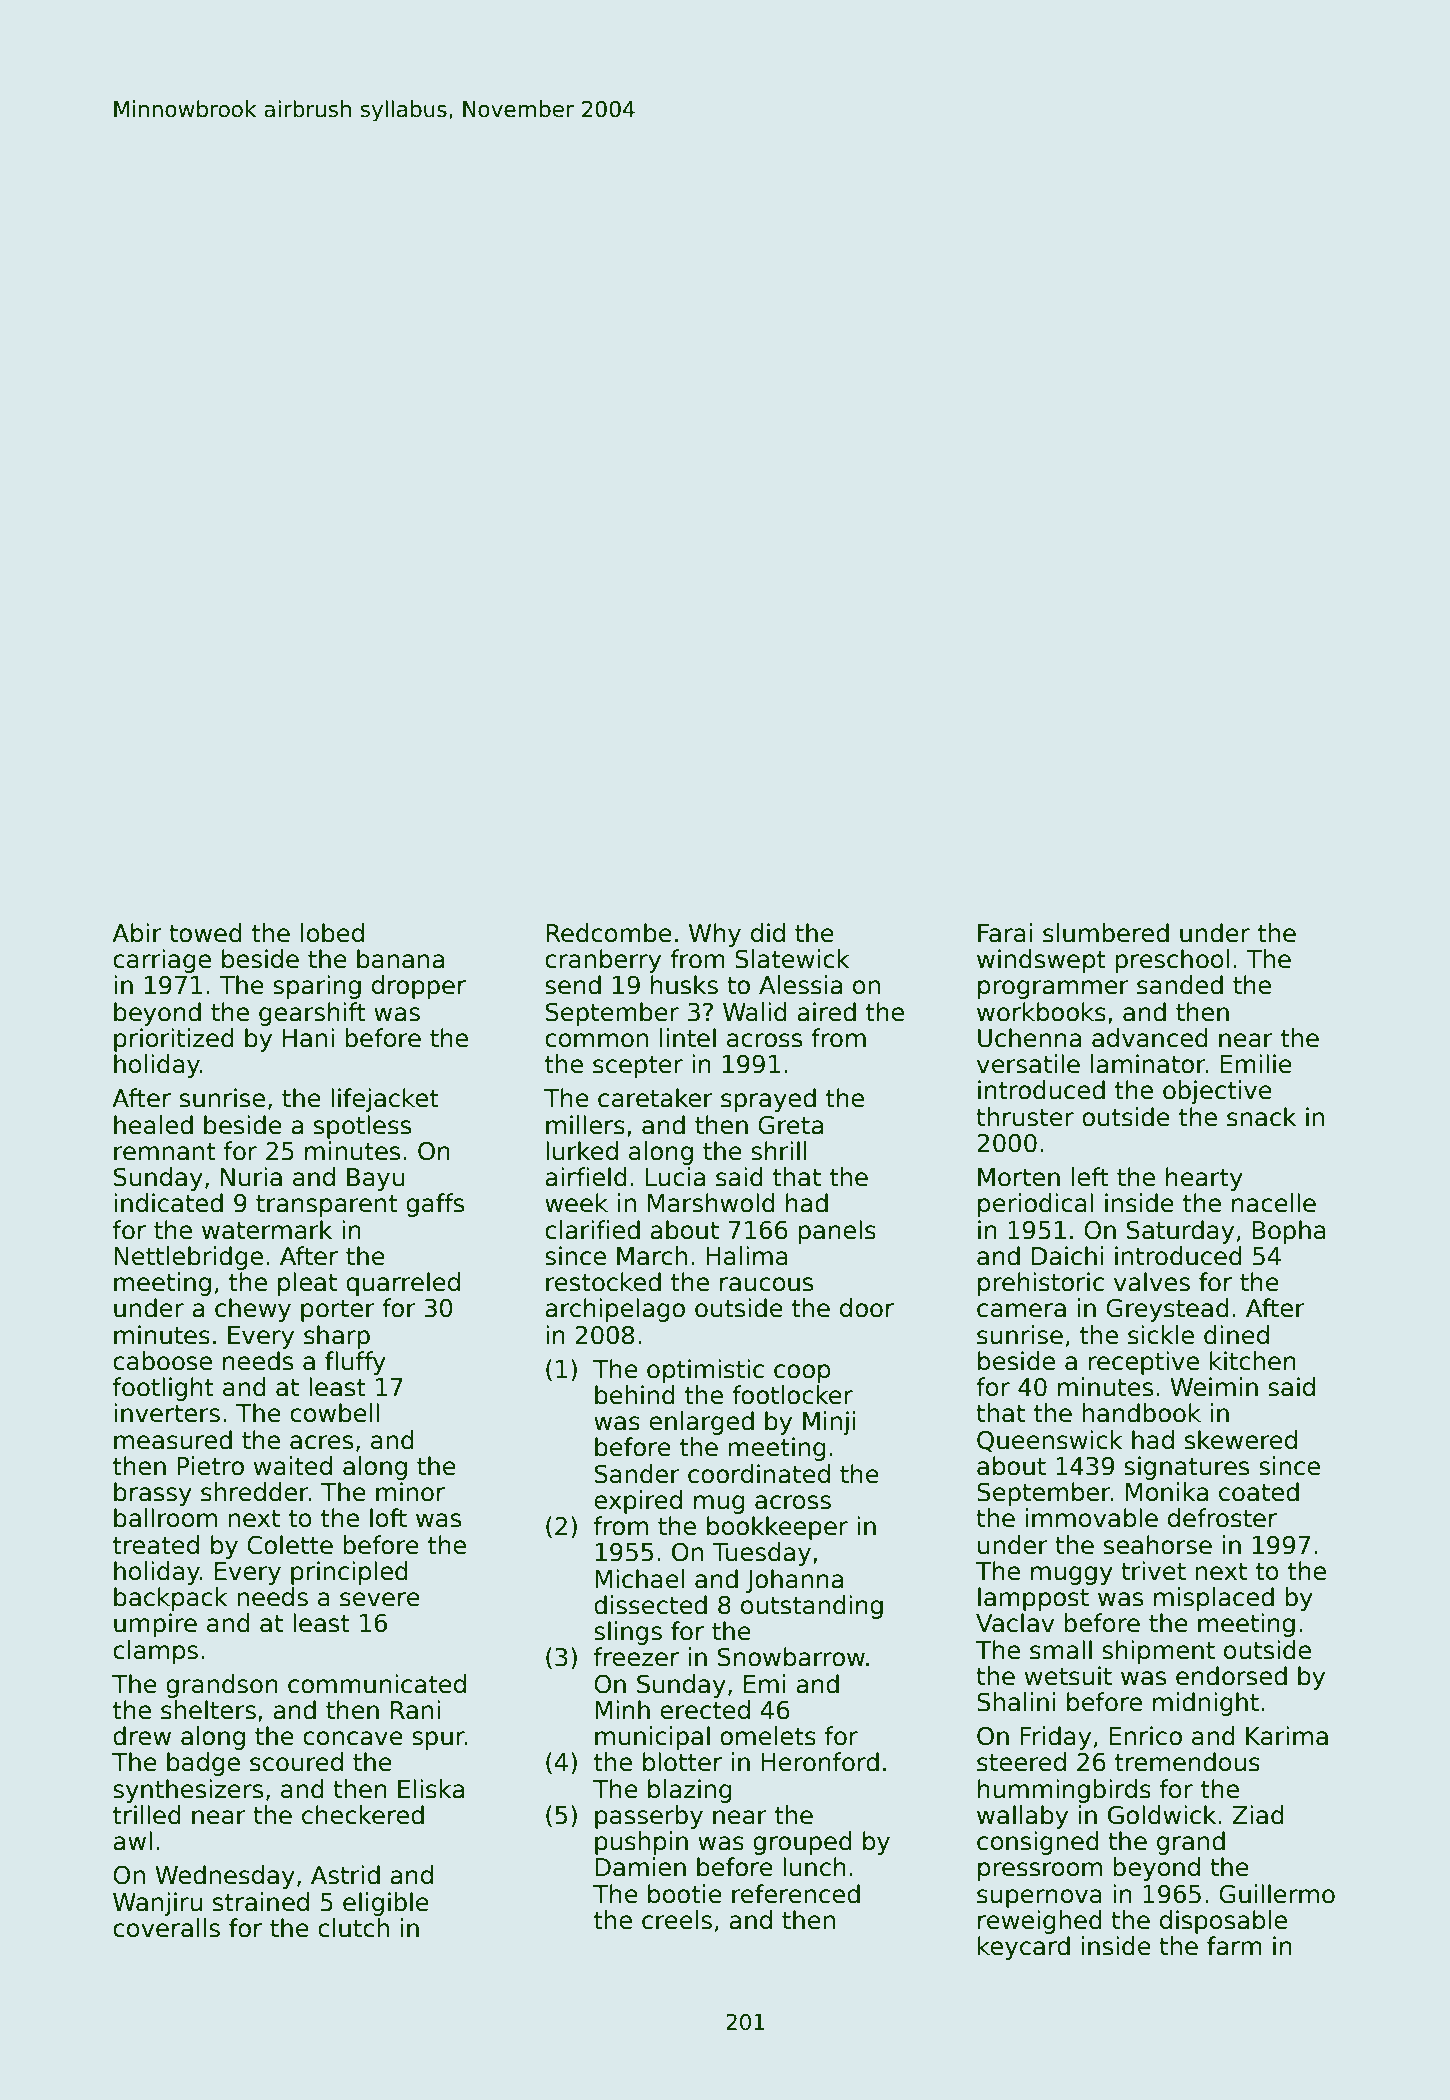  I want to click on defroster, so click(1222, 1518).
